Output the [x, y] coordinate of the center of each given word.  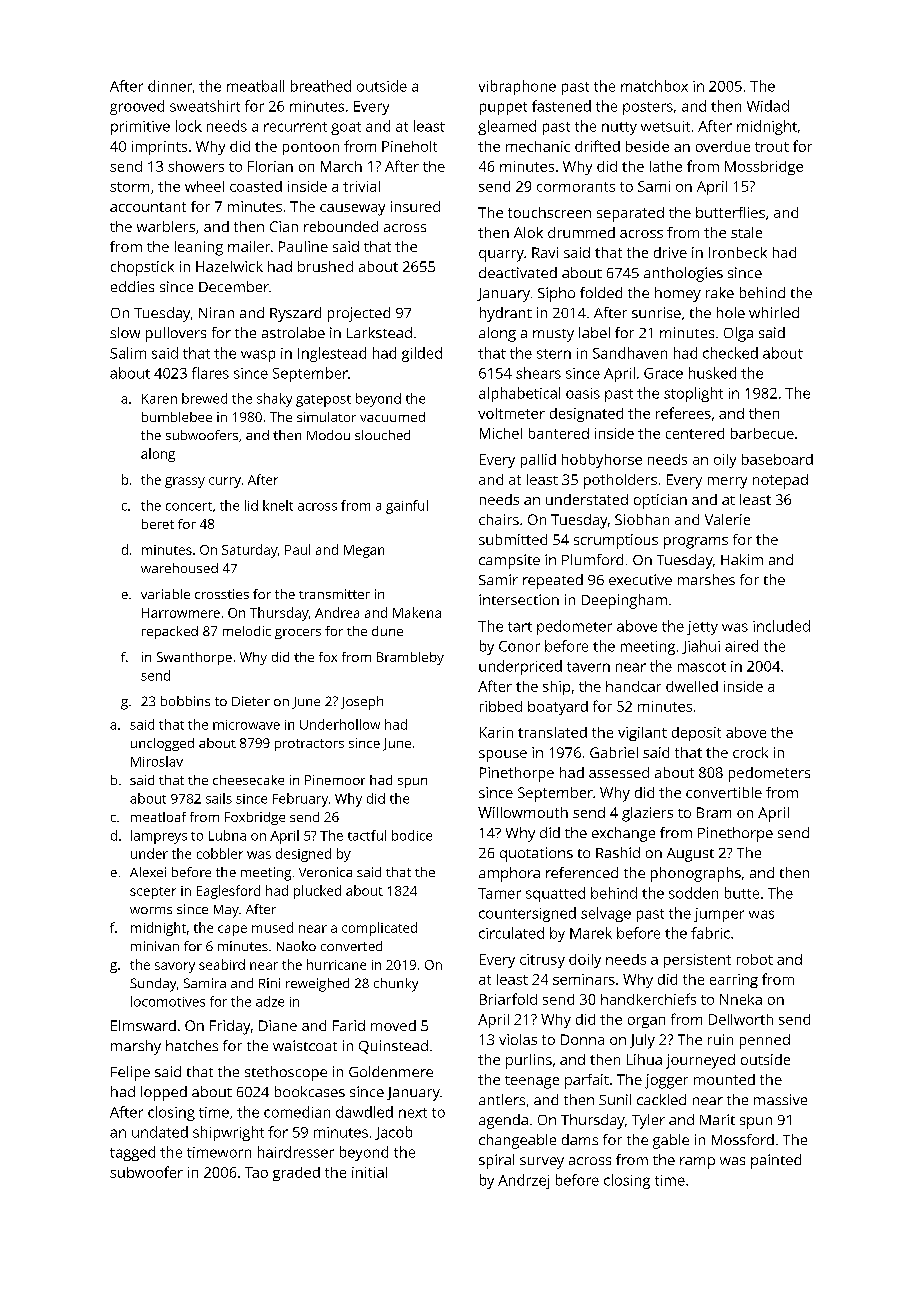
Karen [159, 399]
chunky [396, 985]
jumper [719, 915]
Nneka [741, 999]
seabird [222, 964]
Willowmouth [523, 812]
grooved [137, 107]
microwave [246, 725]
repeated [553, 581]
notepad [780, 481]
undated [160, 1132]
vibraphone [517, 87]
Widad [768, 106]
